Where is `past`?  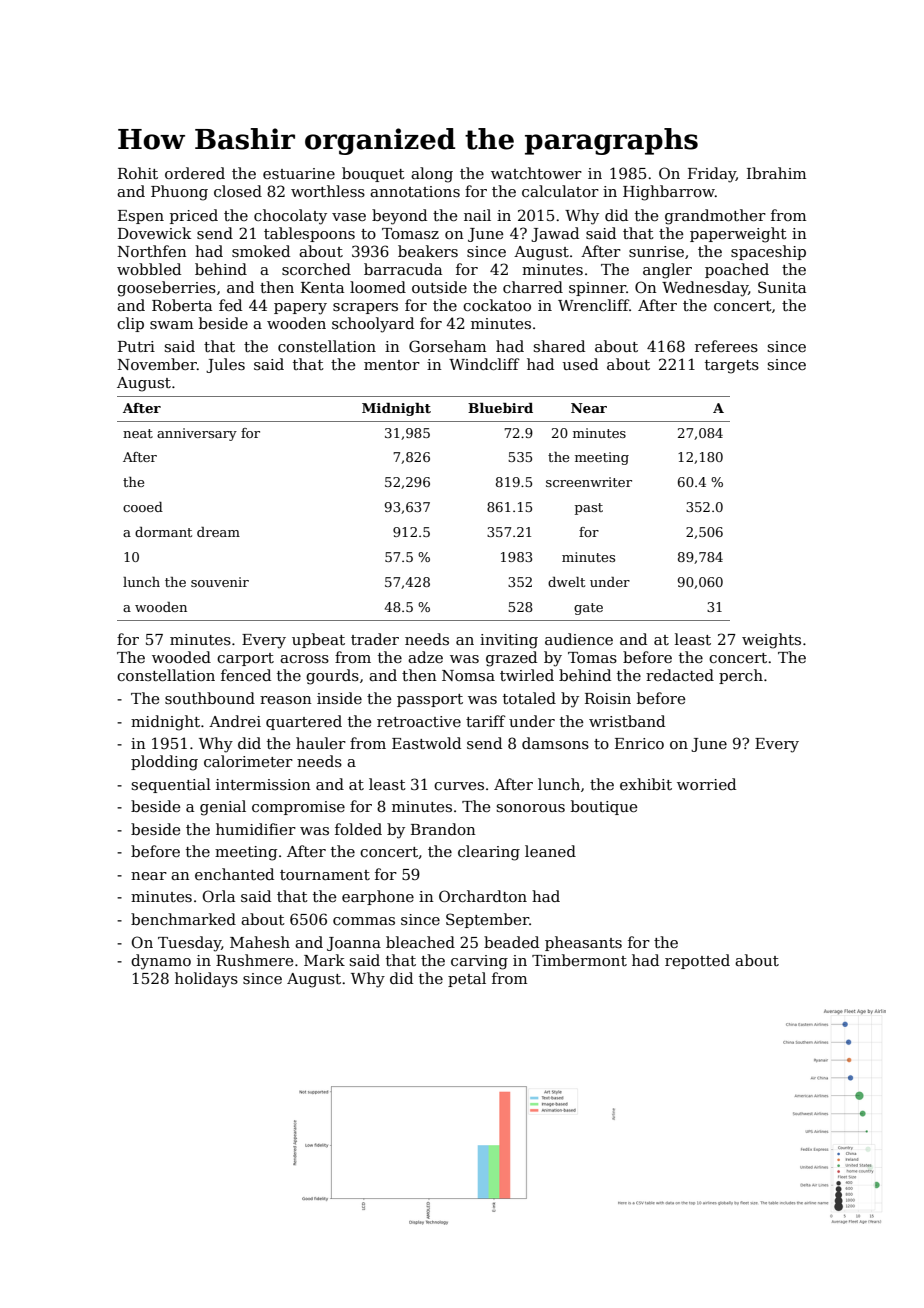
past is located at coordinates (589, 509).
